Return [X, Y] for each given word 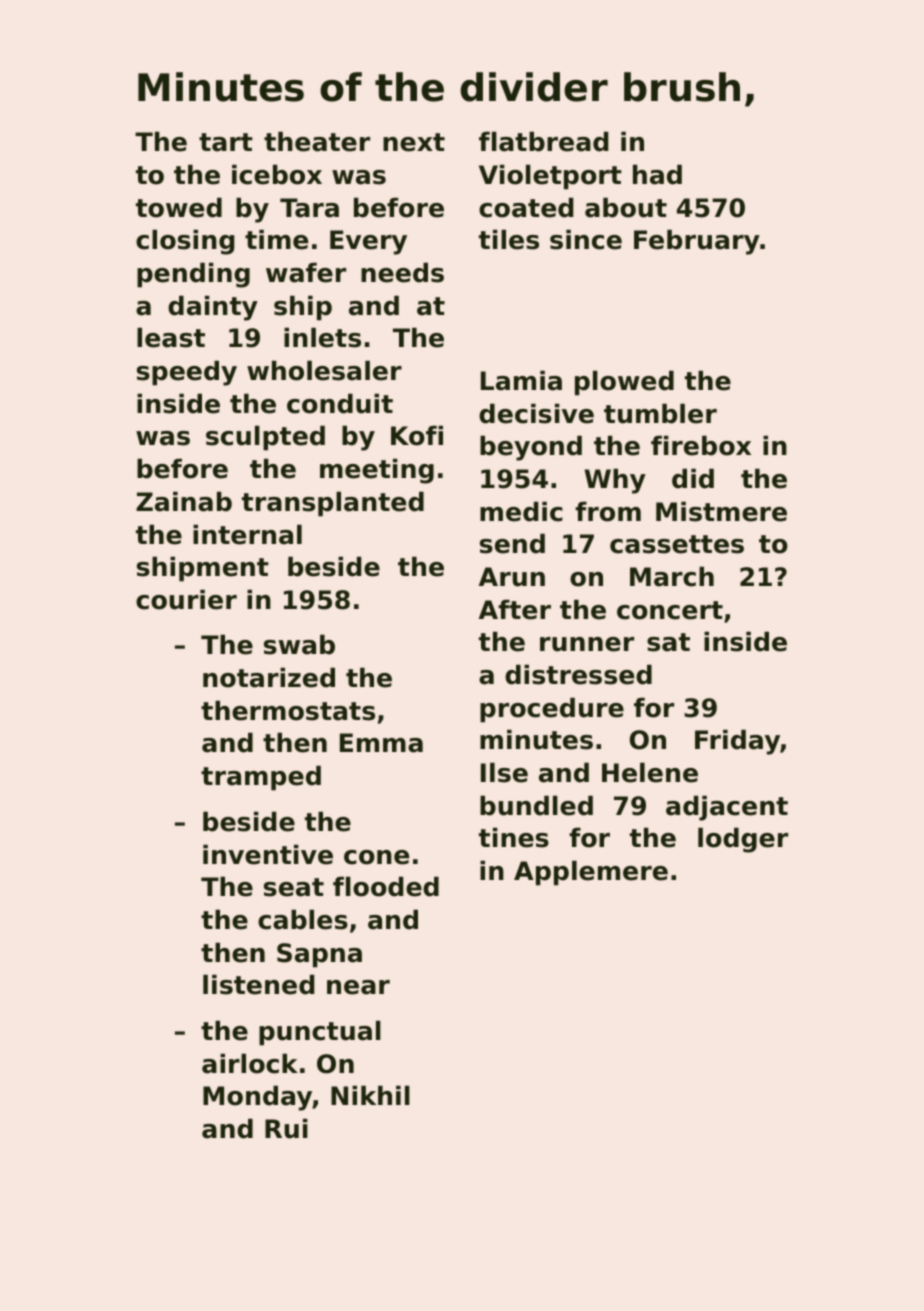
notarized [269, 677]
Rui [286, 1128]
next [414, 142]
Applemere [591, 873]
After [515, 609]
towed [179, 207]
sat [668, 642]
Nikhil [370, 1095]
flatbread [544, 141]
